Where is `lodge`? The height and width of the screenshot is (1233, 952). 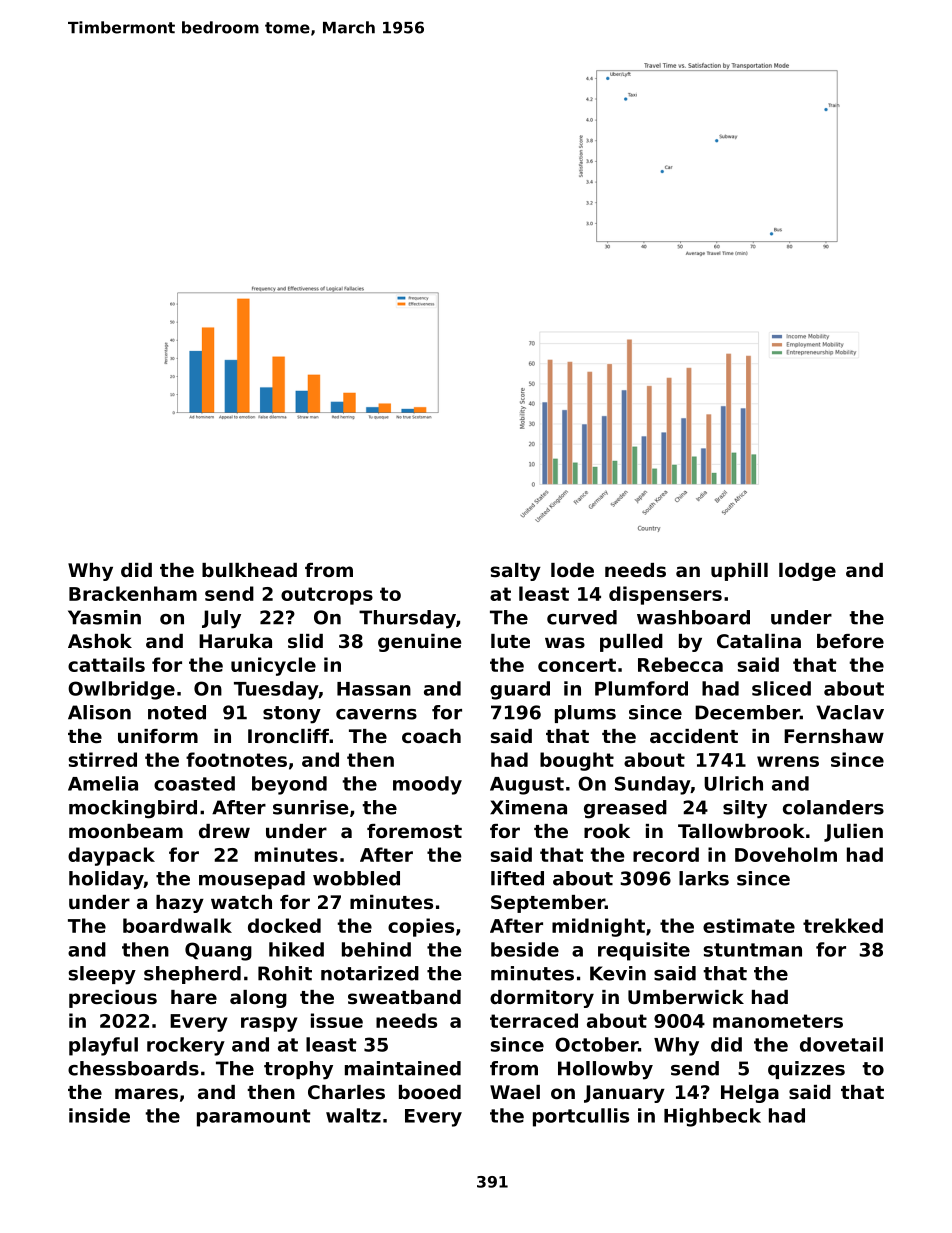 lodge is located at coordinates (807, 572).
